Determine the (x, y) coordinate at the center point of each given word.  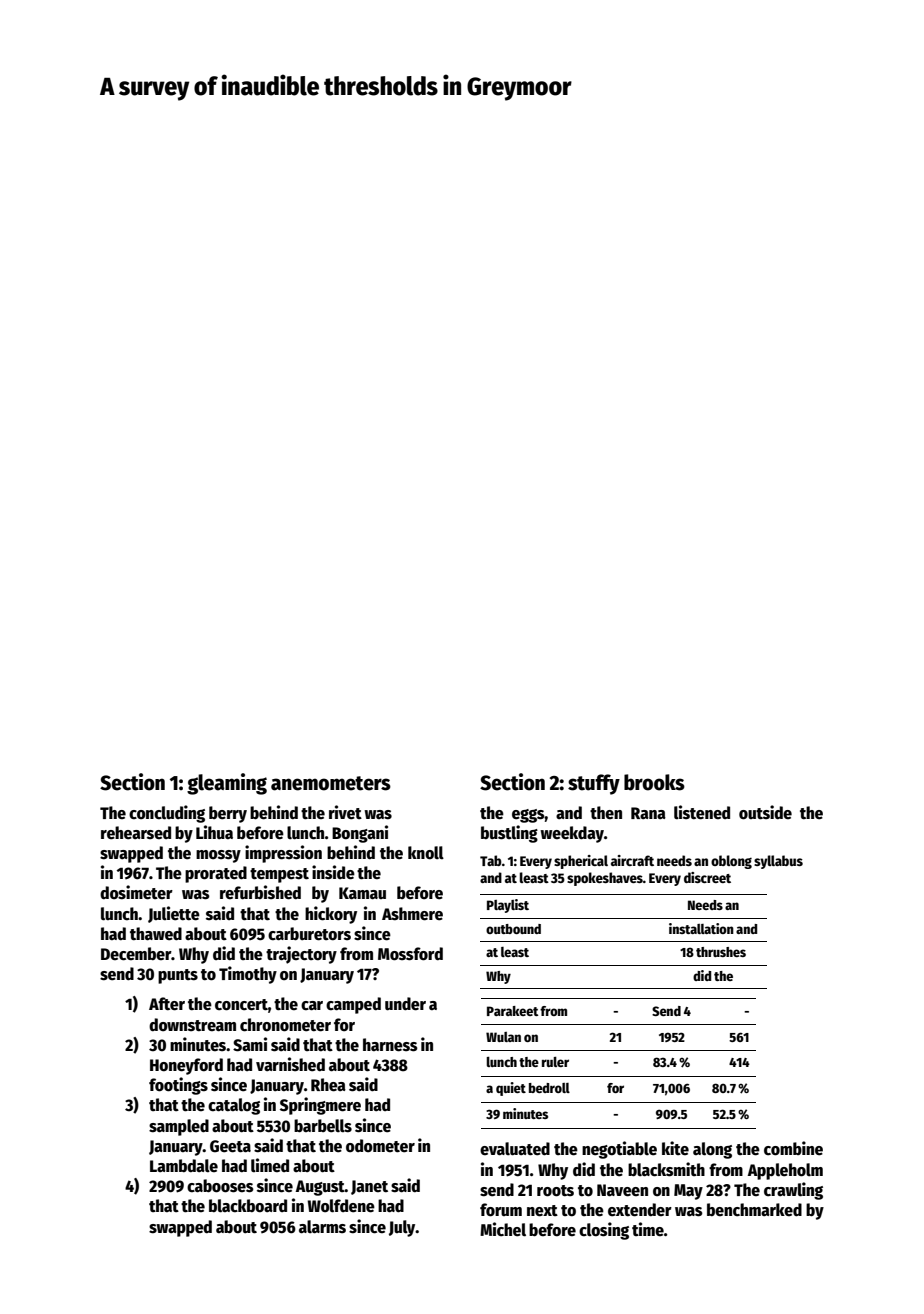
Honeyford (186, 1066)
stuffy (594, 784)
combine (793, 1148)
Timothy (248, 975)
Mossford (410, 954)
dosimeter (136, 892)
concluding (167, 814)
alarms (322, 1227)
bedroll (549, 1088)
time (648, 1229)
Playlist (508, 906)
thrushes (721, 952)
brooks (654, 782)
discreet (707, 877)
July (402, 1228)
